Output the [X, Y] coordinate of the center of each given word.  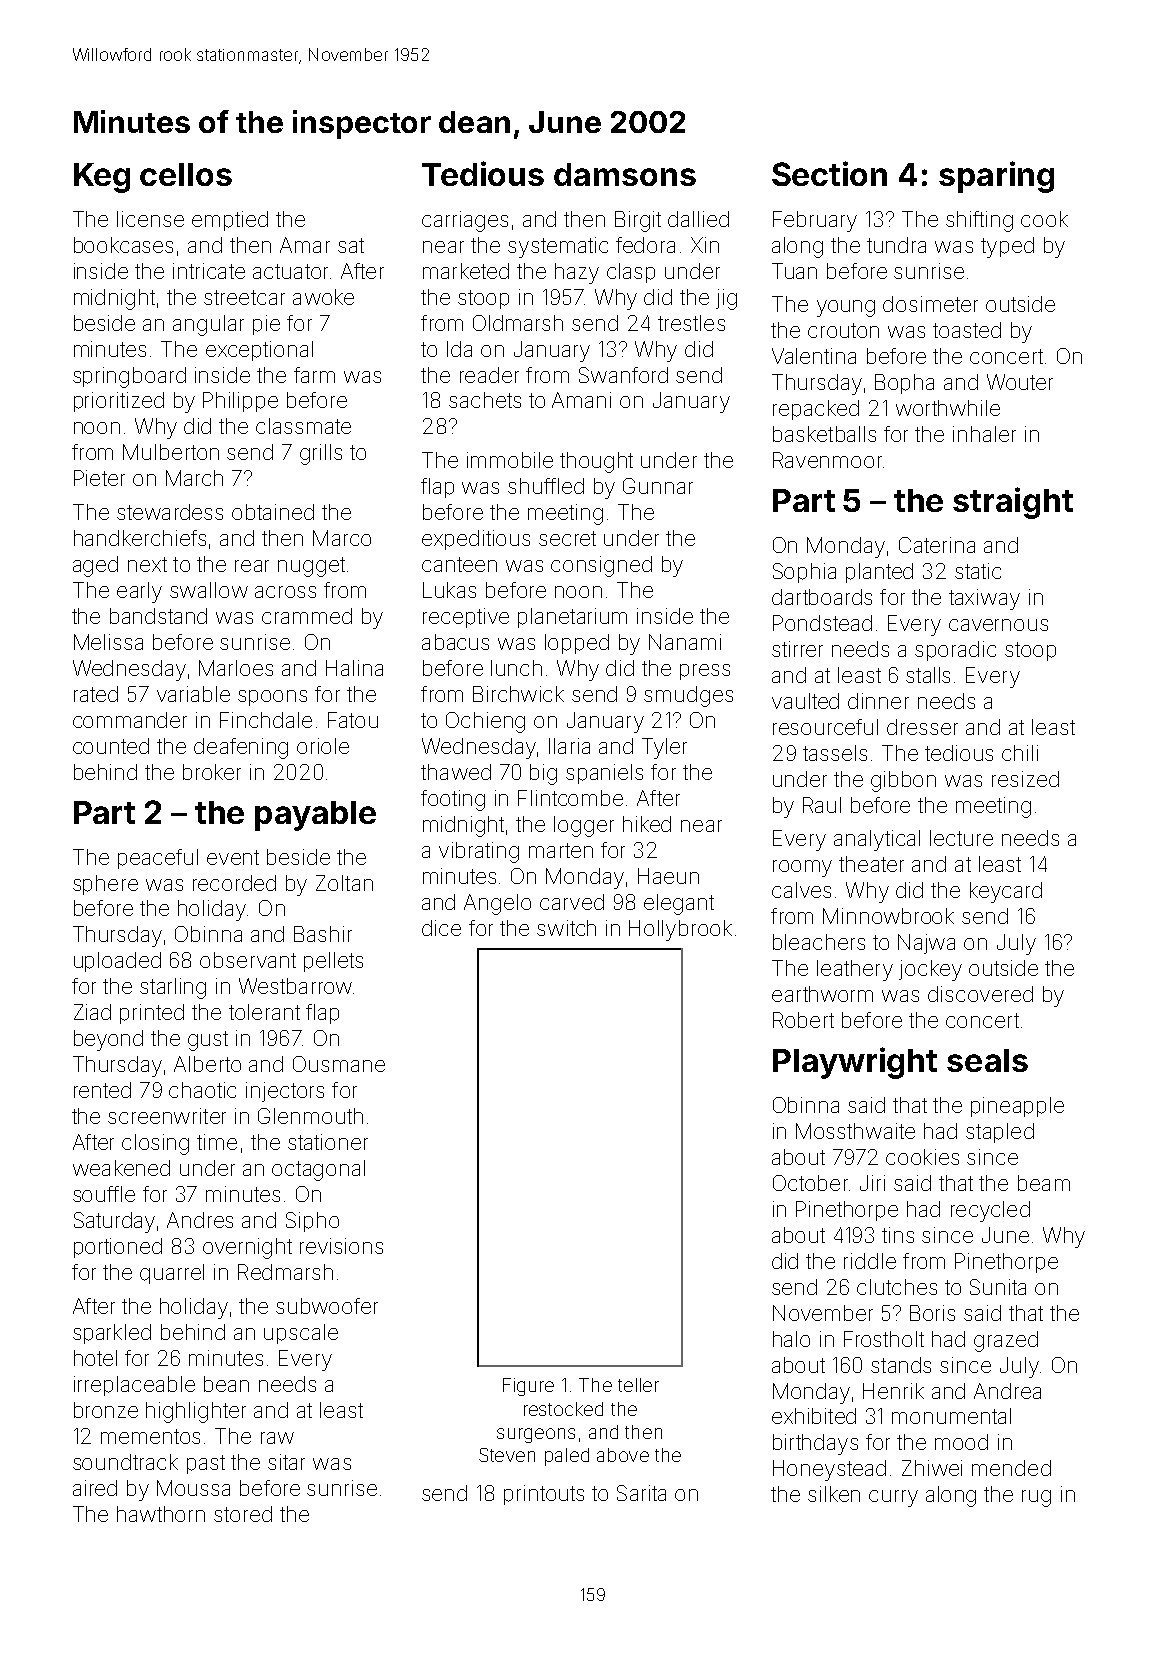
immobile [510, 460]
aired [95, 1488]
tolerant [264, 1012]
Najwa [926, 944]
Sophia [804, 573]
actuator [290, 271]
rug [1036, 1498]
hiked [647, 824]
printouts [544, 1495]
